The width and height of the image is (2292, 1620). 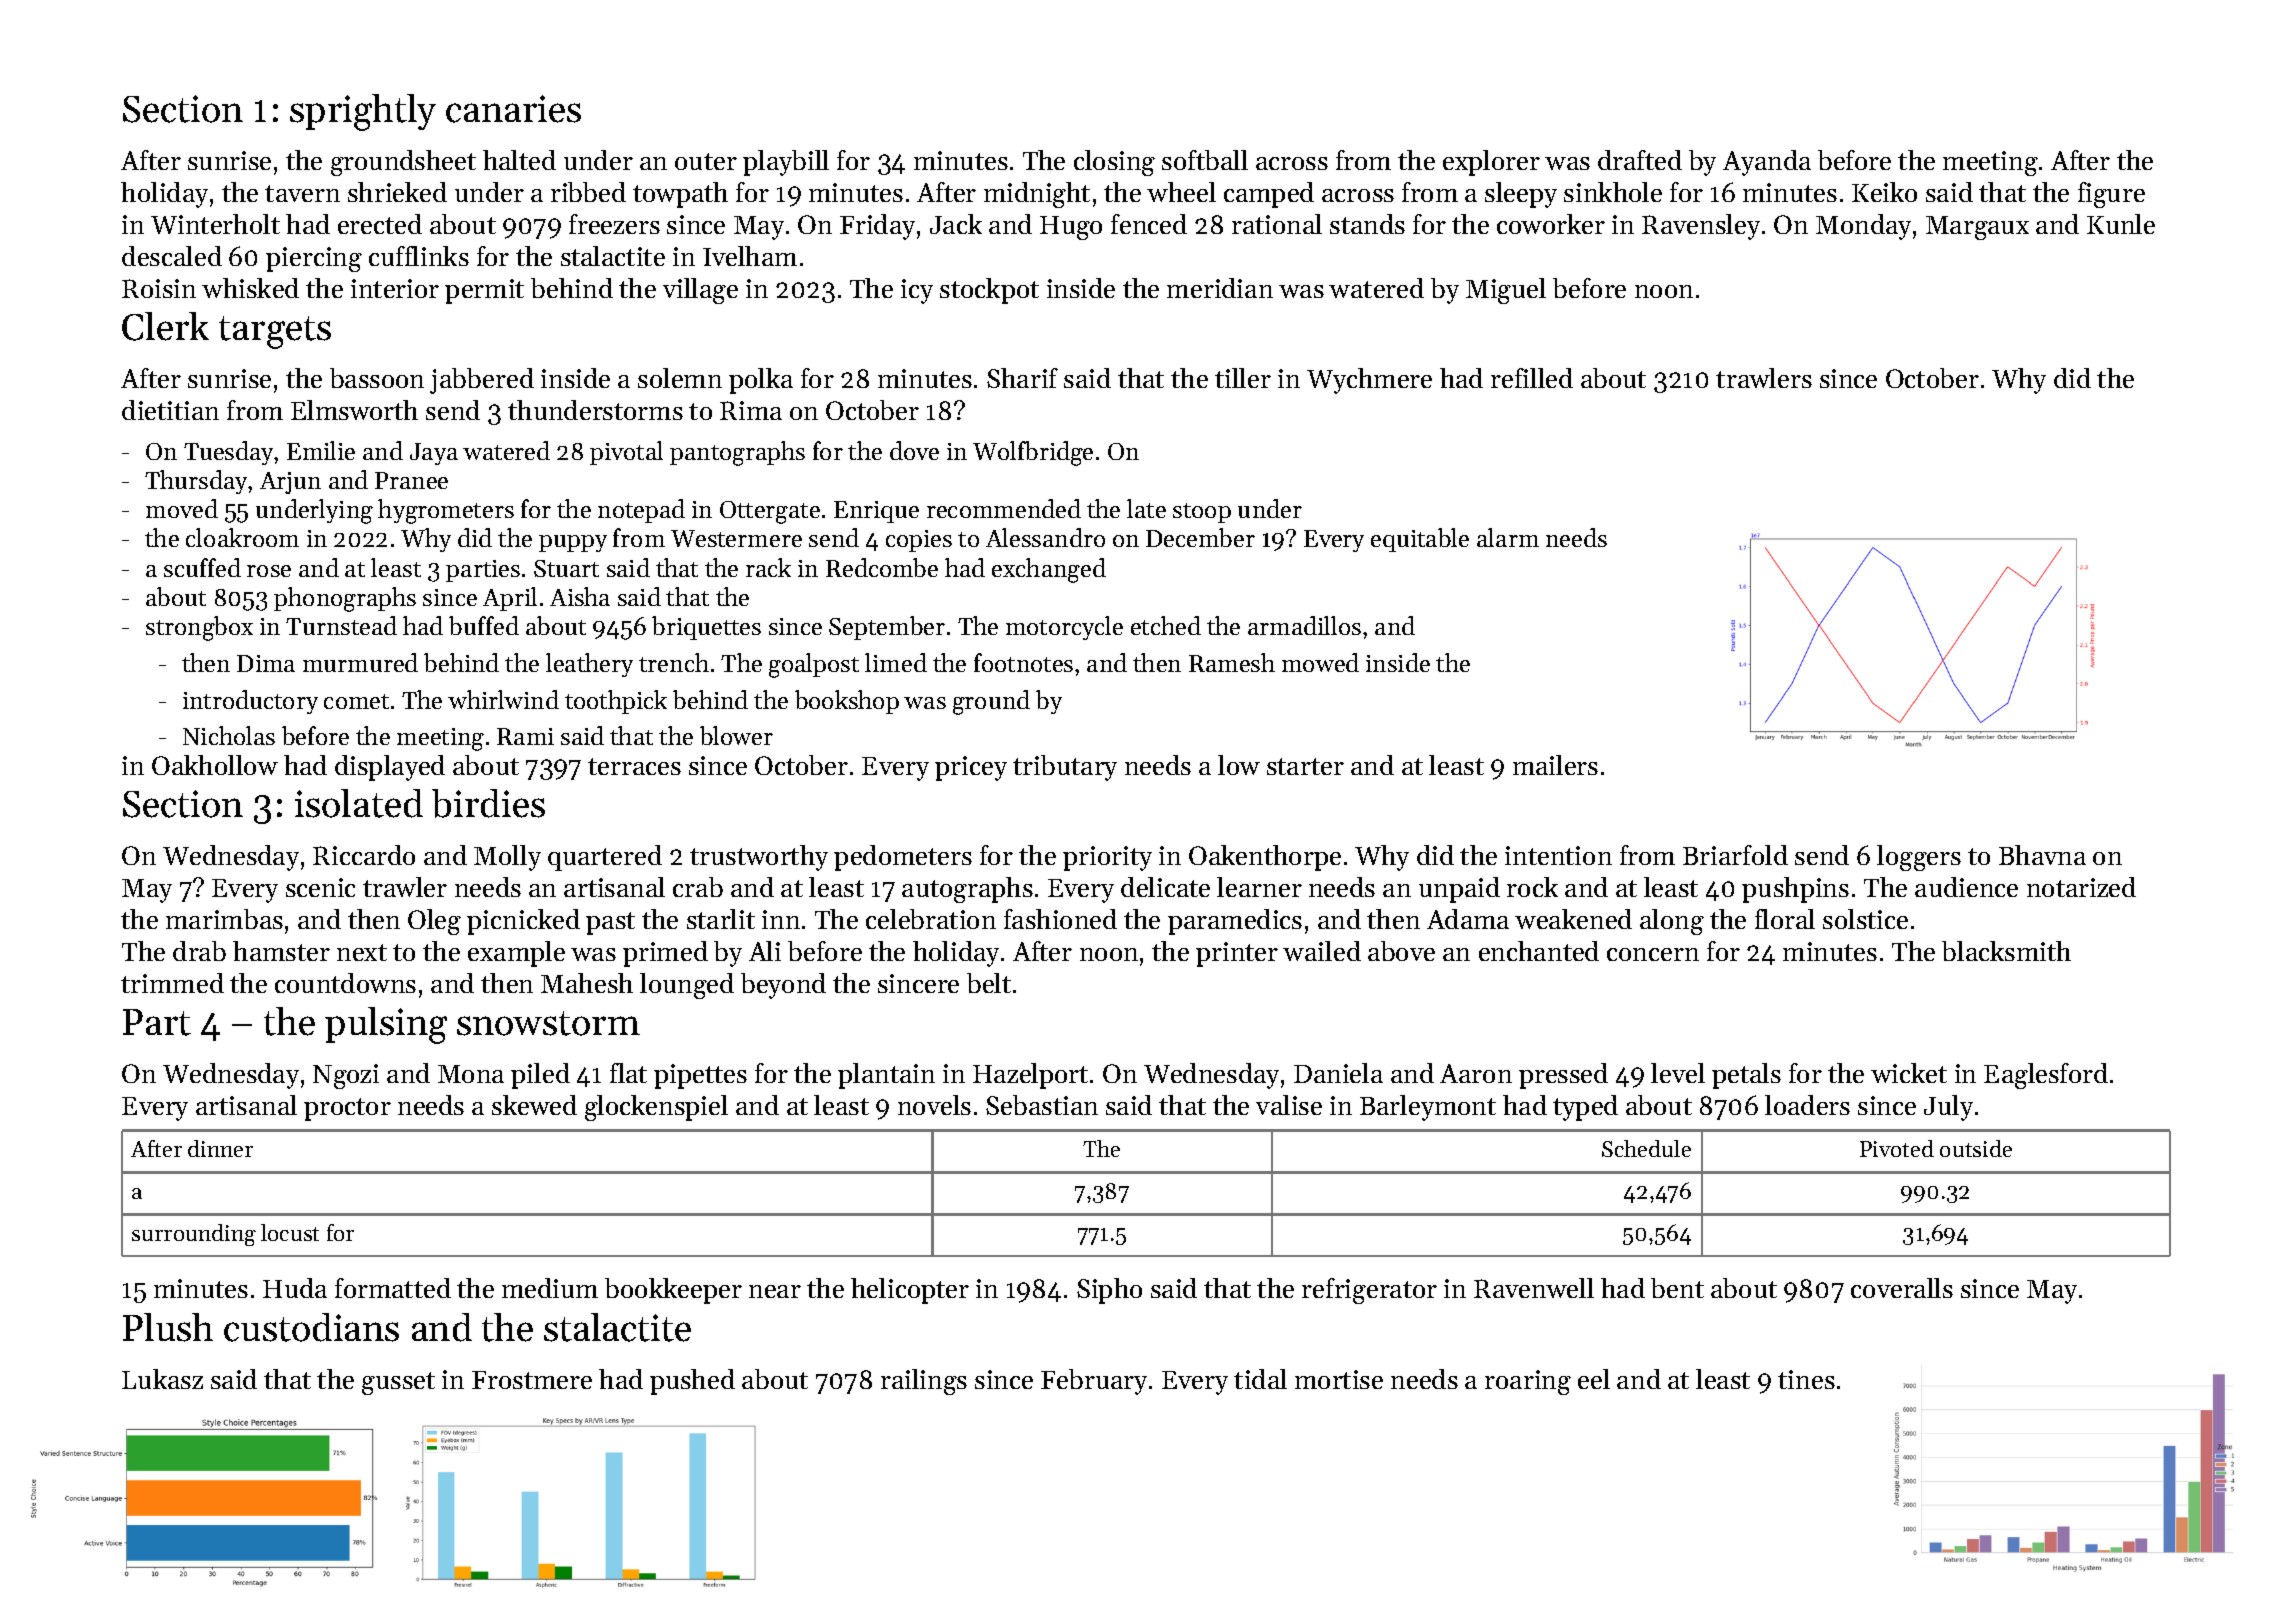 What do you see at coordinates (1243, 378) in the image?
I see `tiller` at bounding box center [1243, 378].
